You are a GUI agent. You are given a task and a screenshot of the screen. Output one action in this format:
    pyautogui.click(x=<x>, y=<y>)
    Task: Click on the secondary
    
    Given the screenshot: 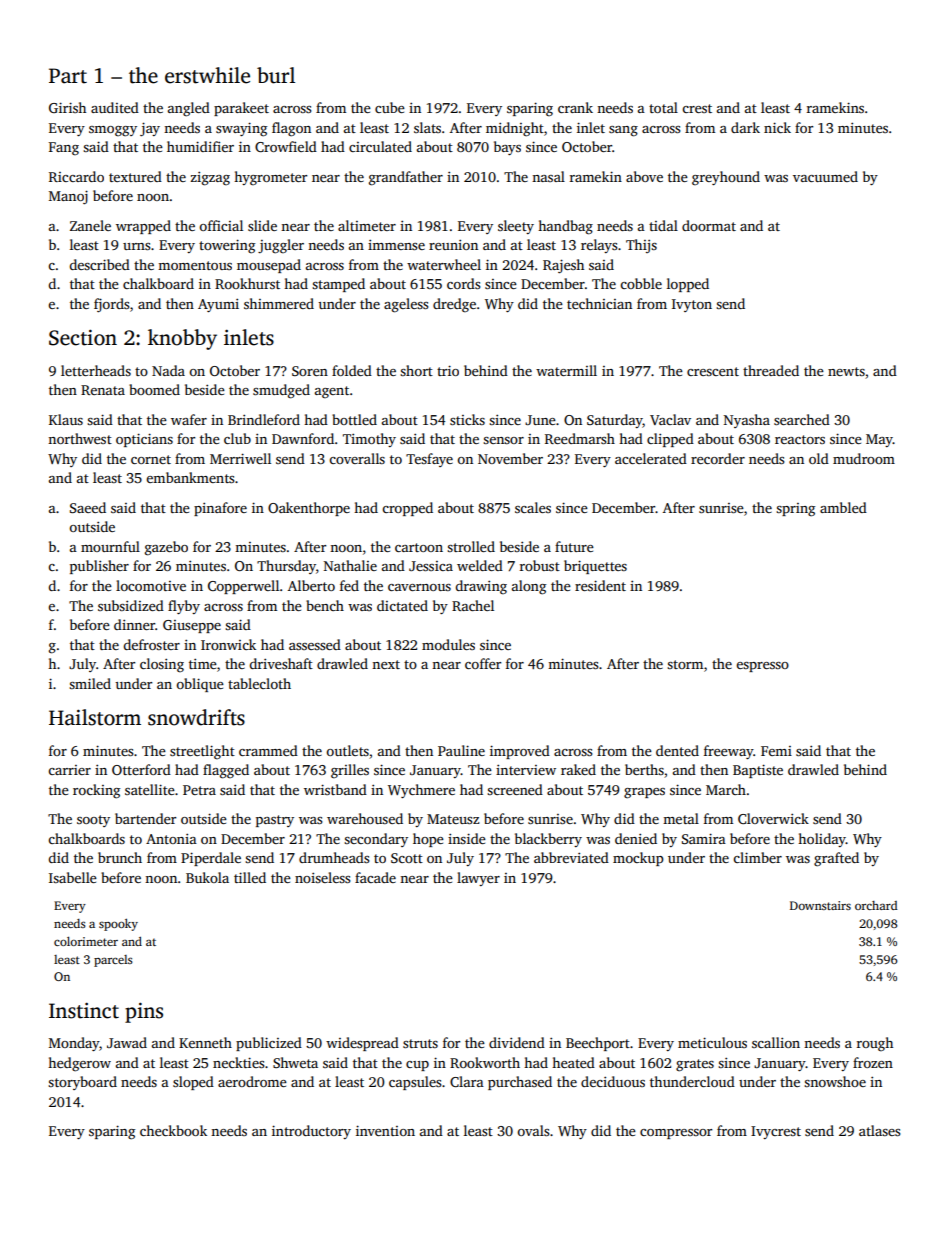 What is the action you would take?
    pyautogui.click(x=376, y=840)
